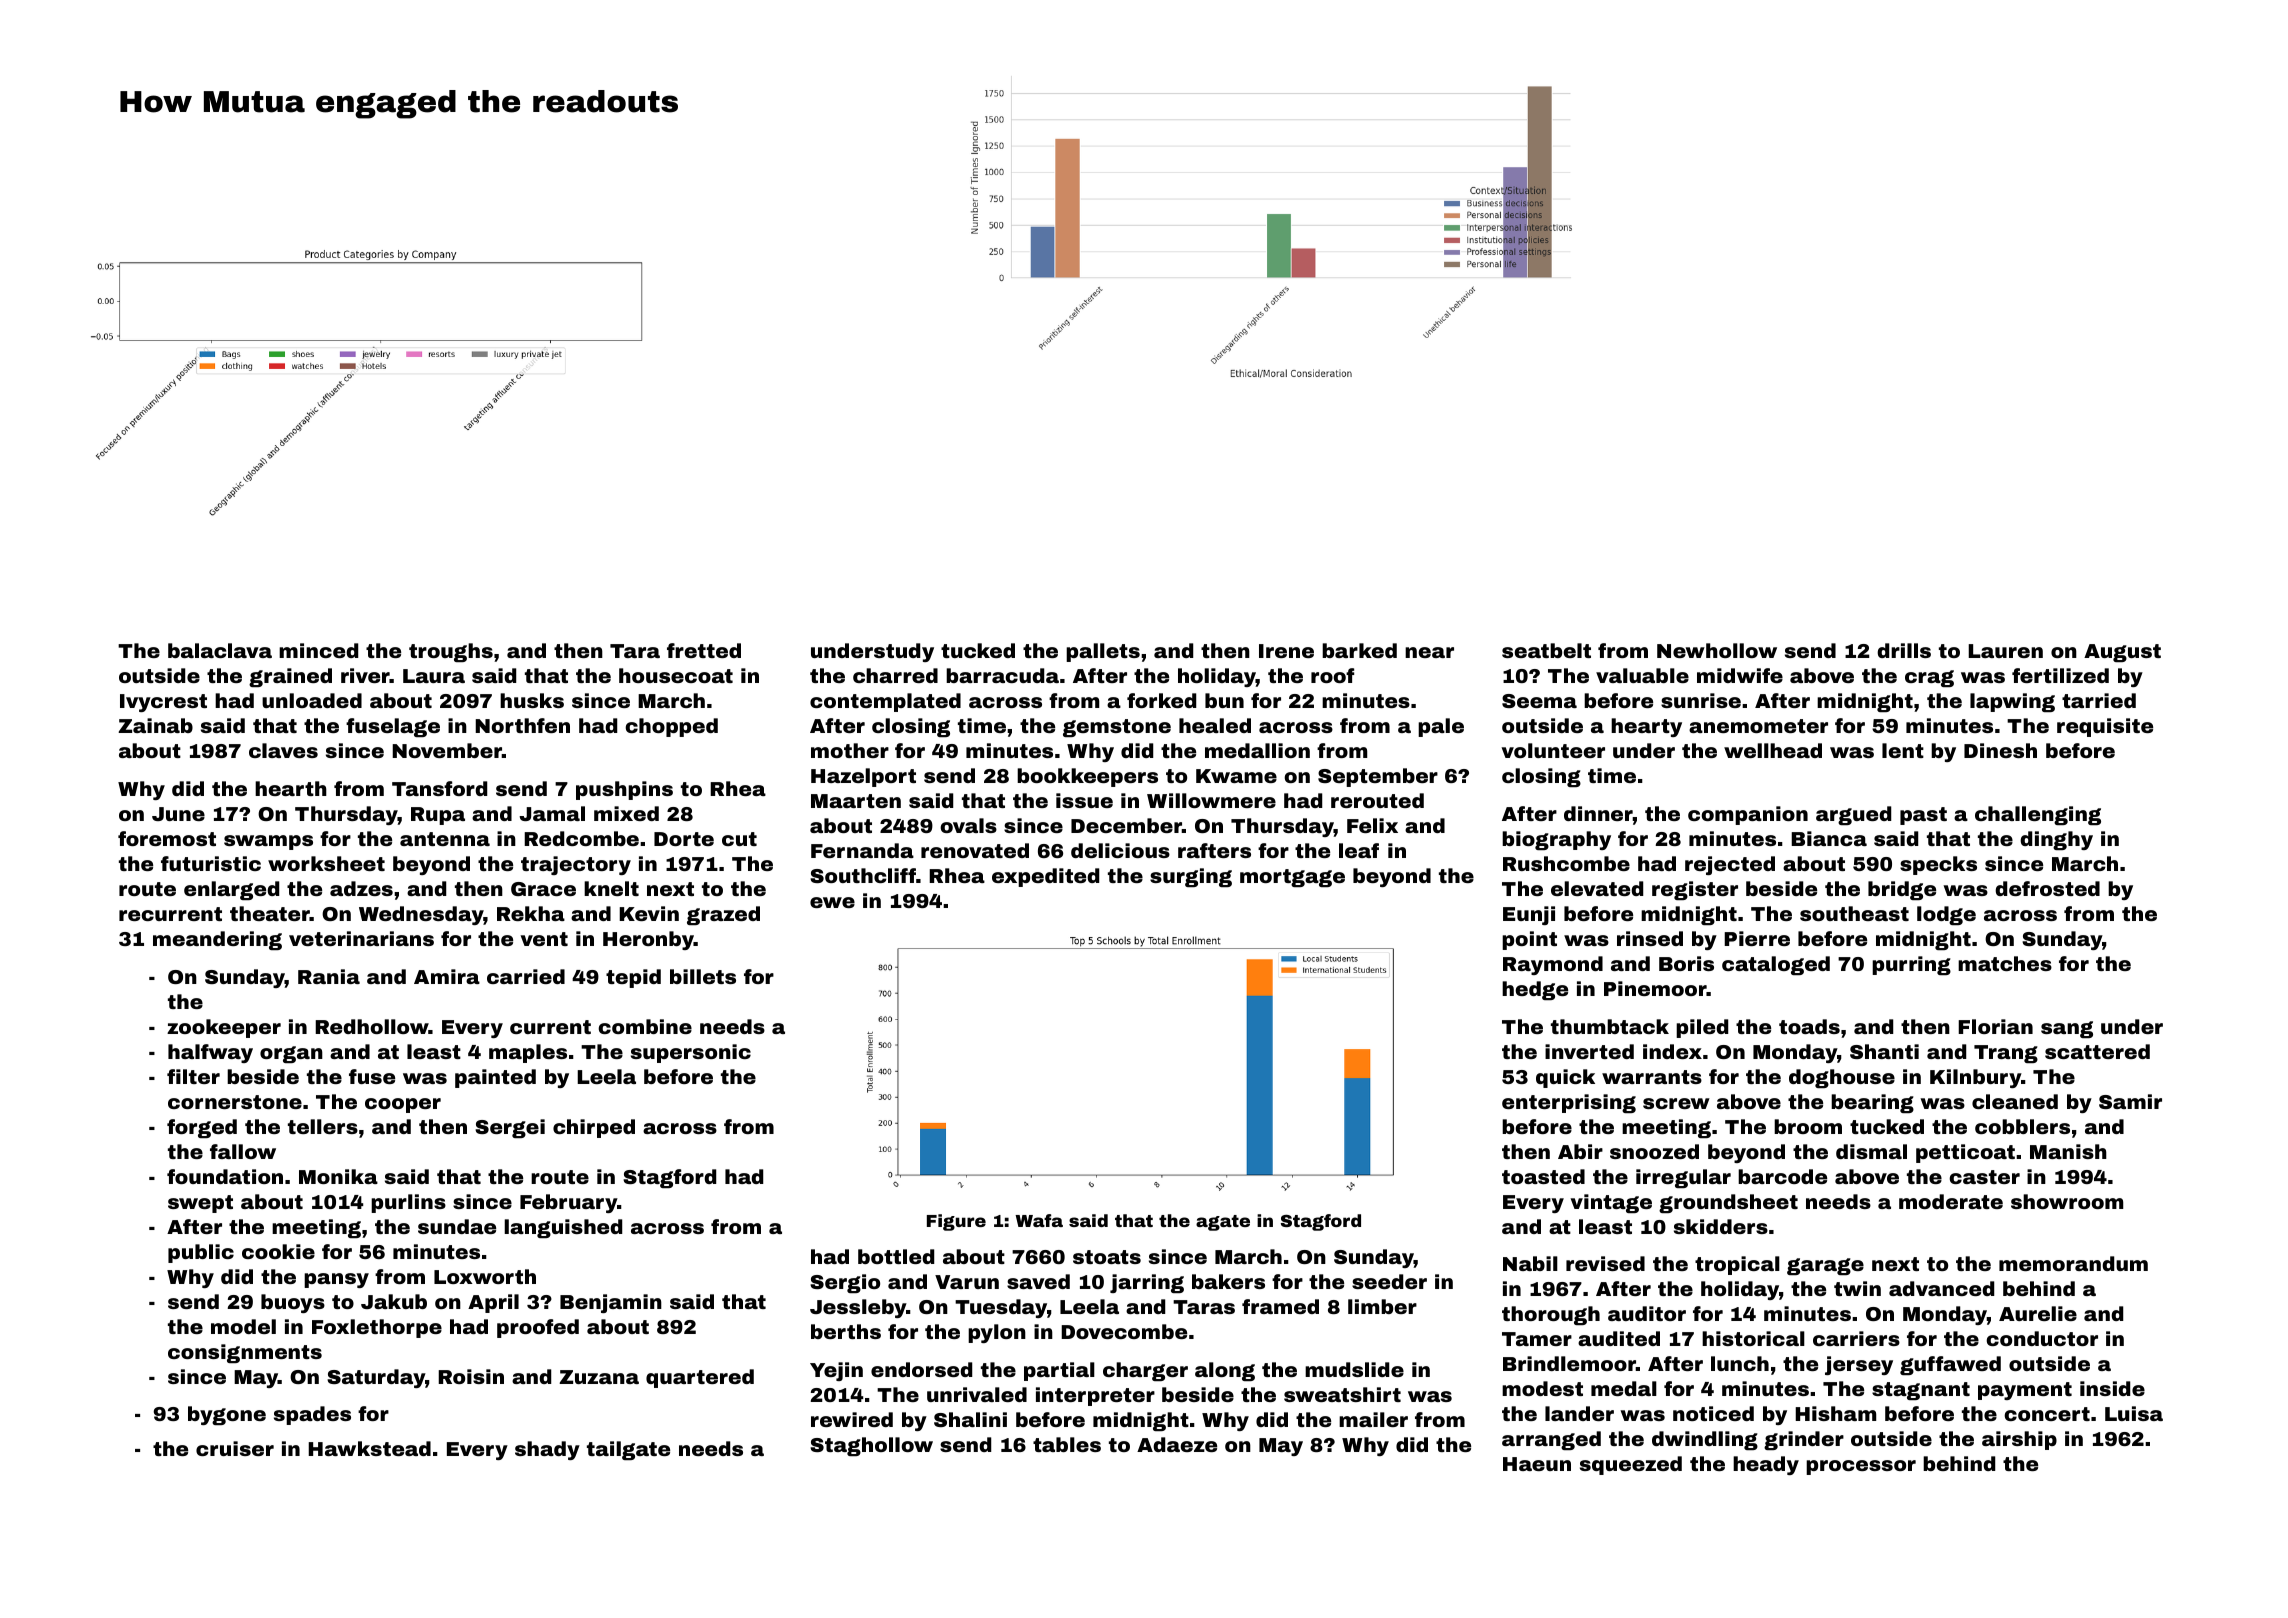  Describe the element at coordinates (547, 1450) in the screenshot. I see `shady` at that location.
